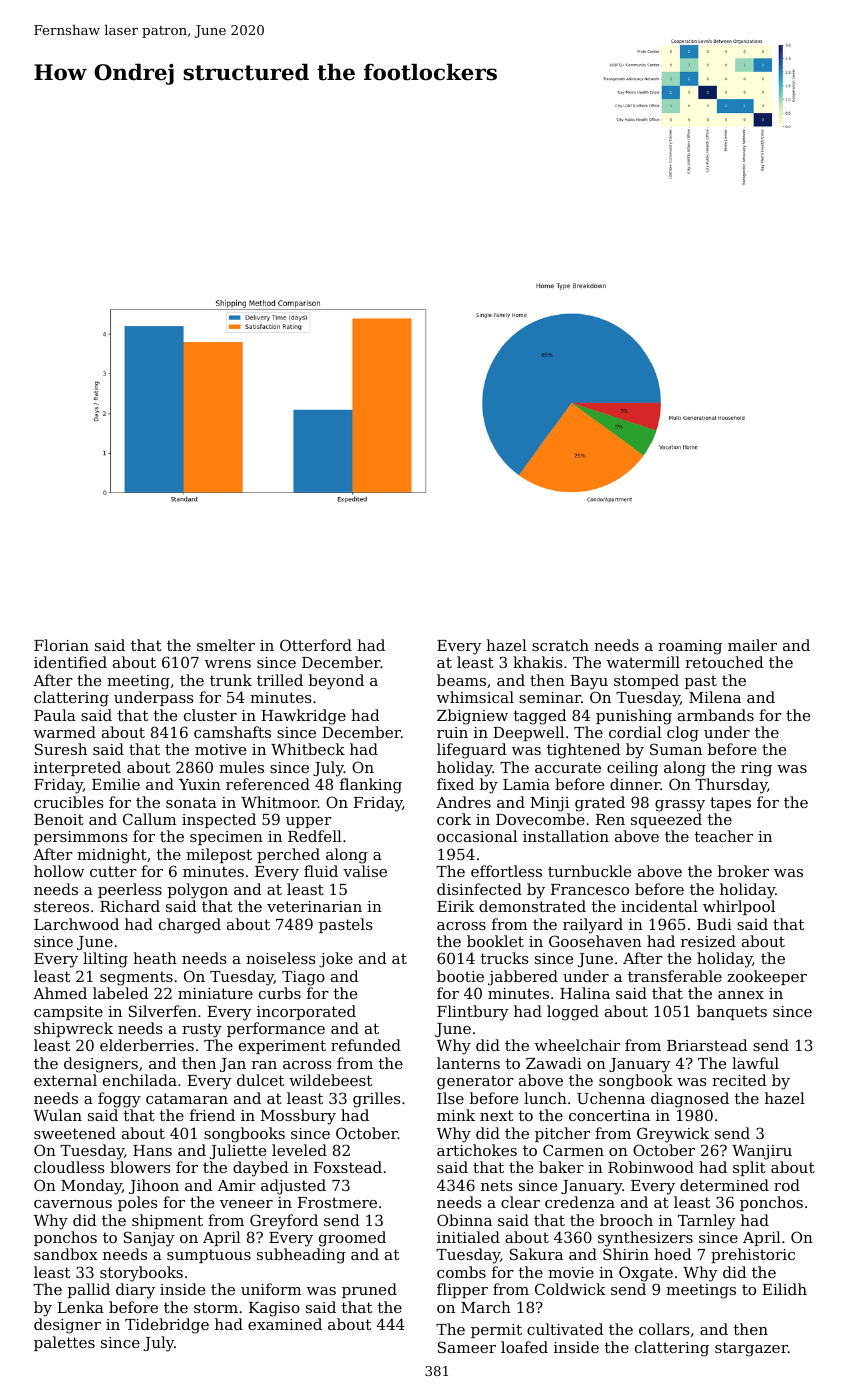  I want to click on beyond, so click(336, 682).
